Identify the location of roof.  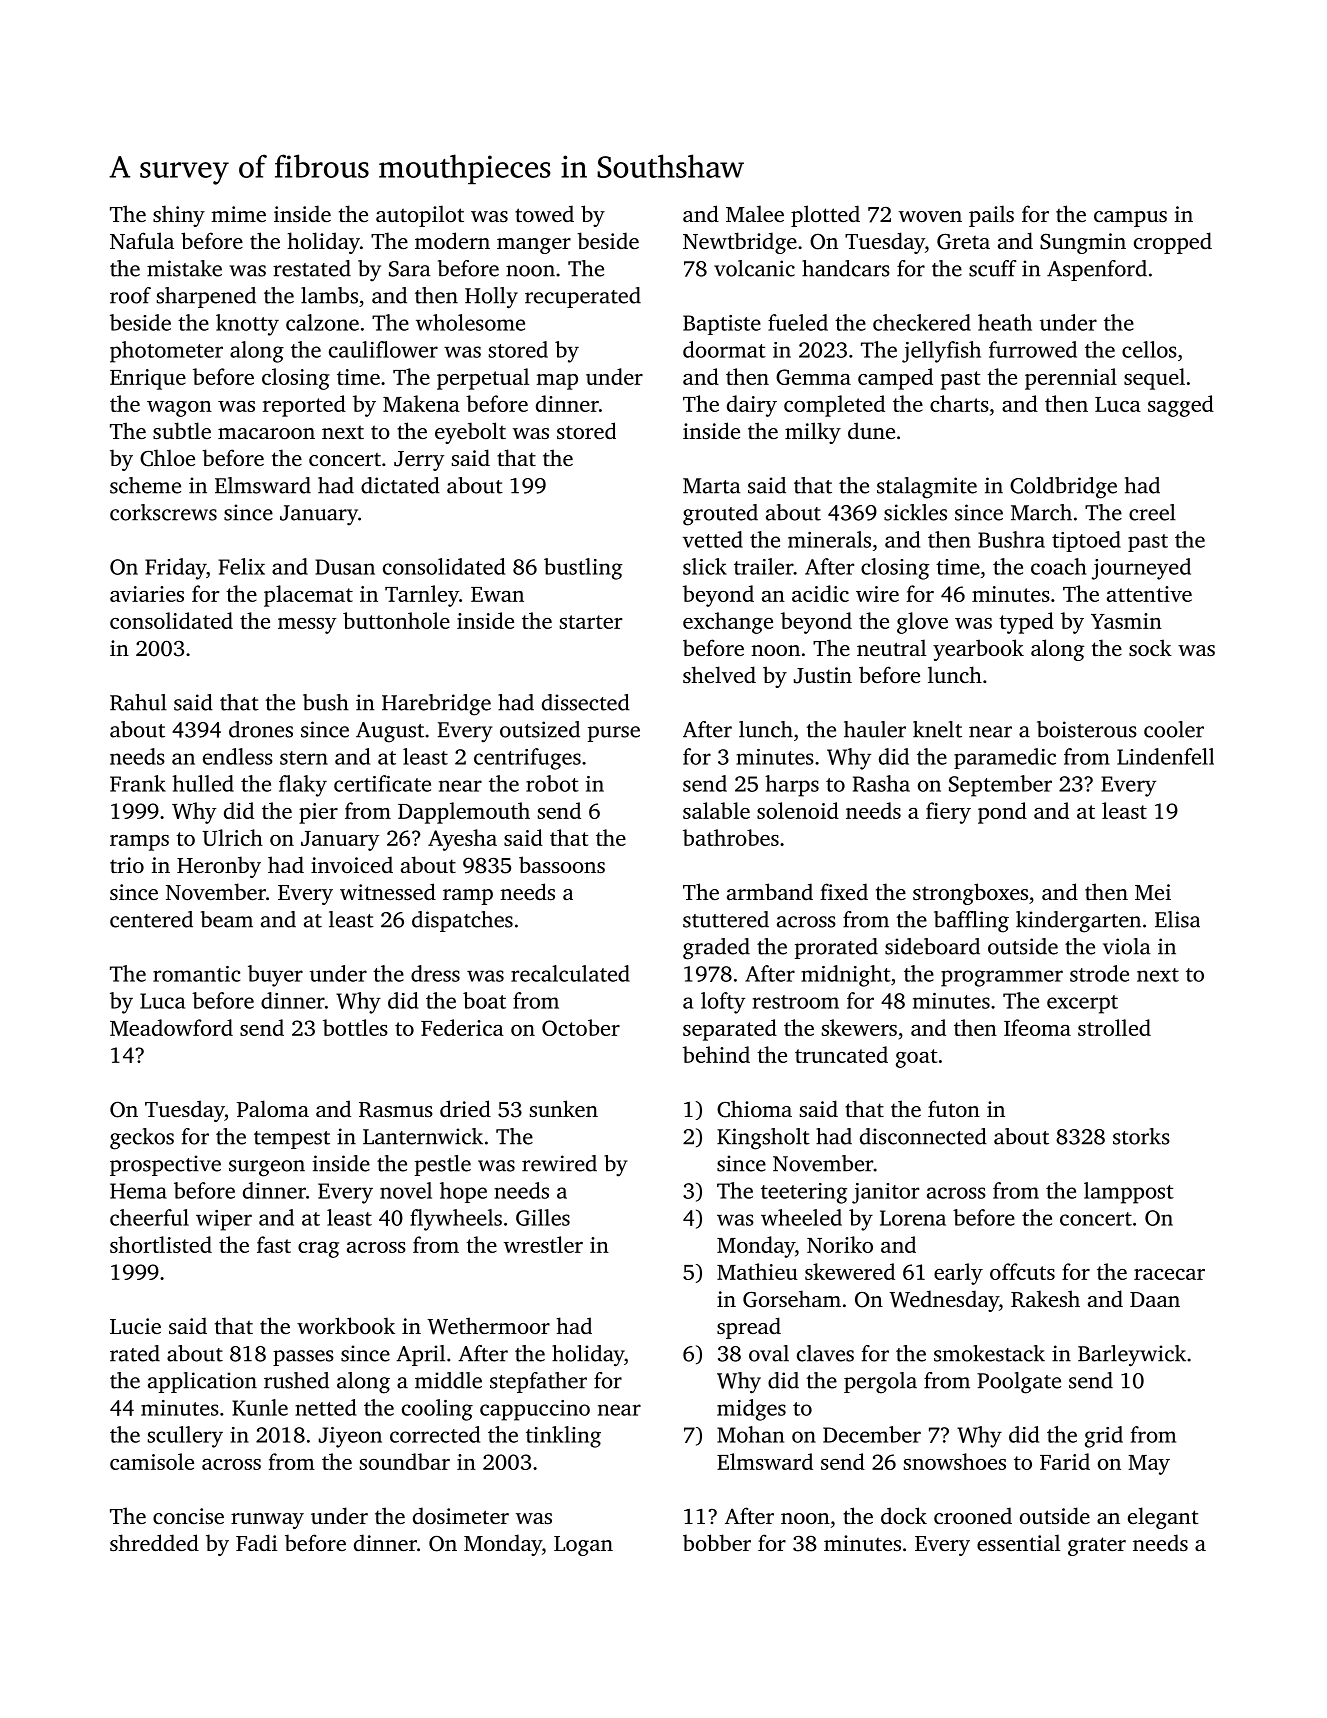
(130, 295).
